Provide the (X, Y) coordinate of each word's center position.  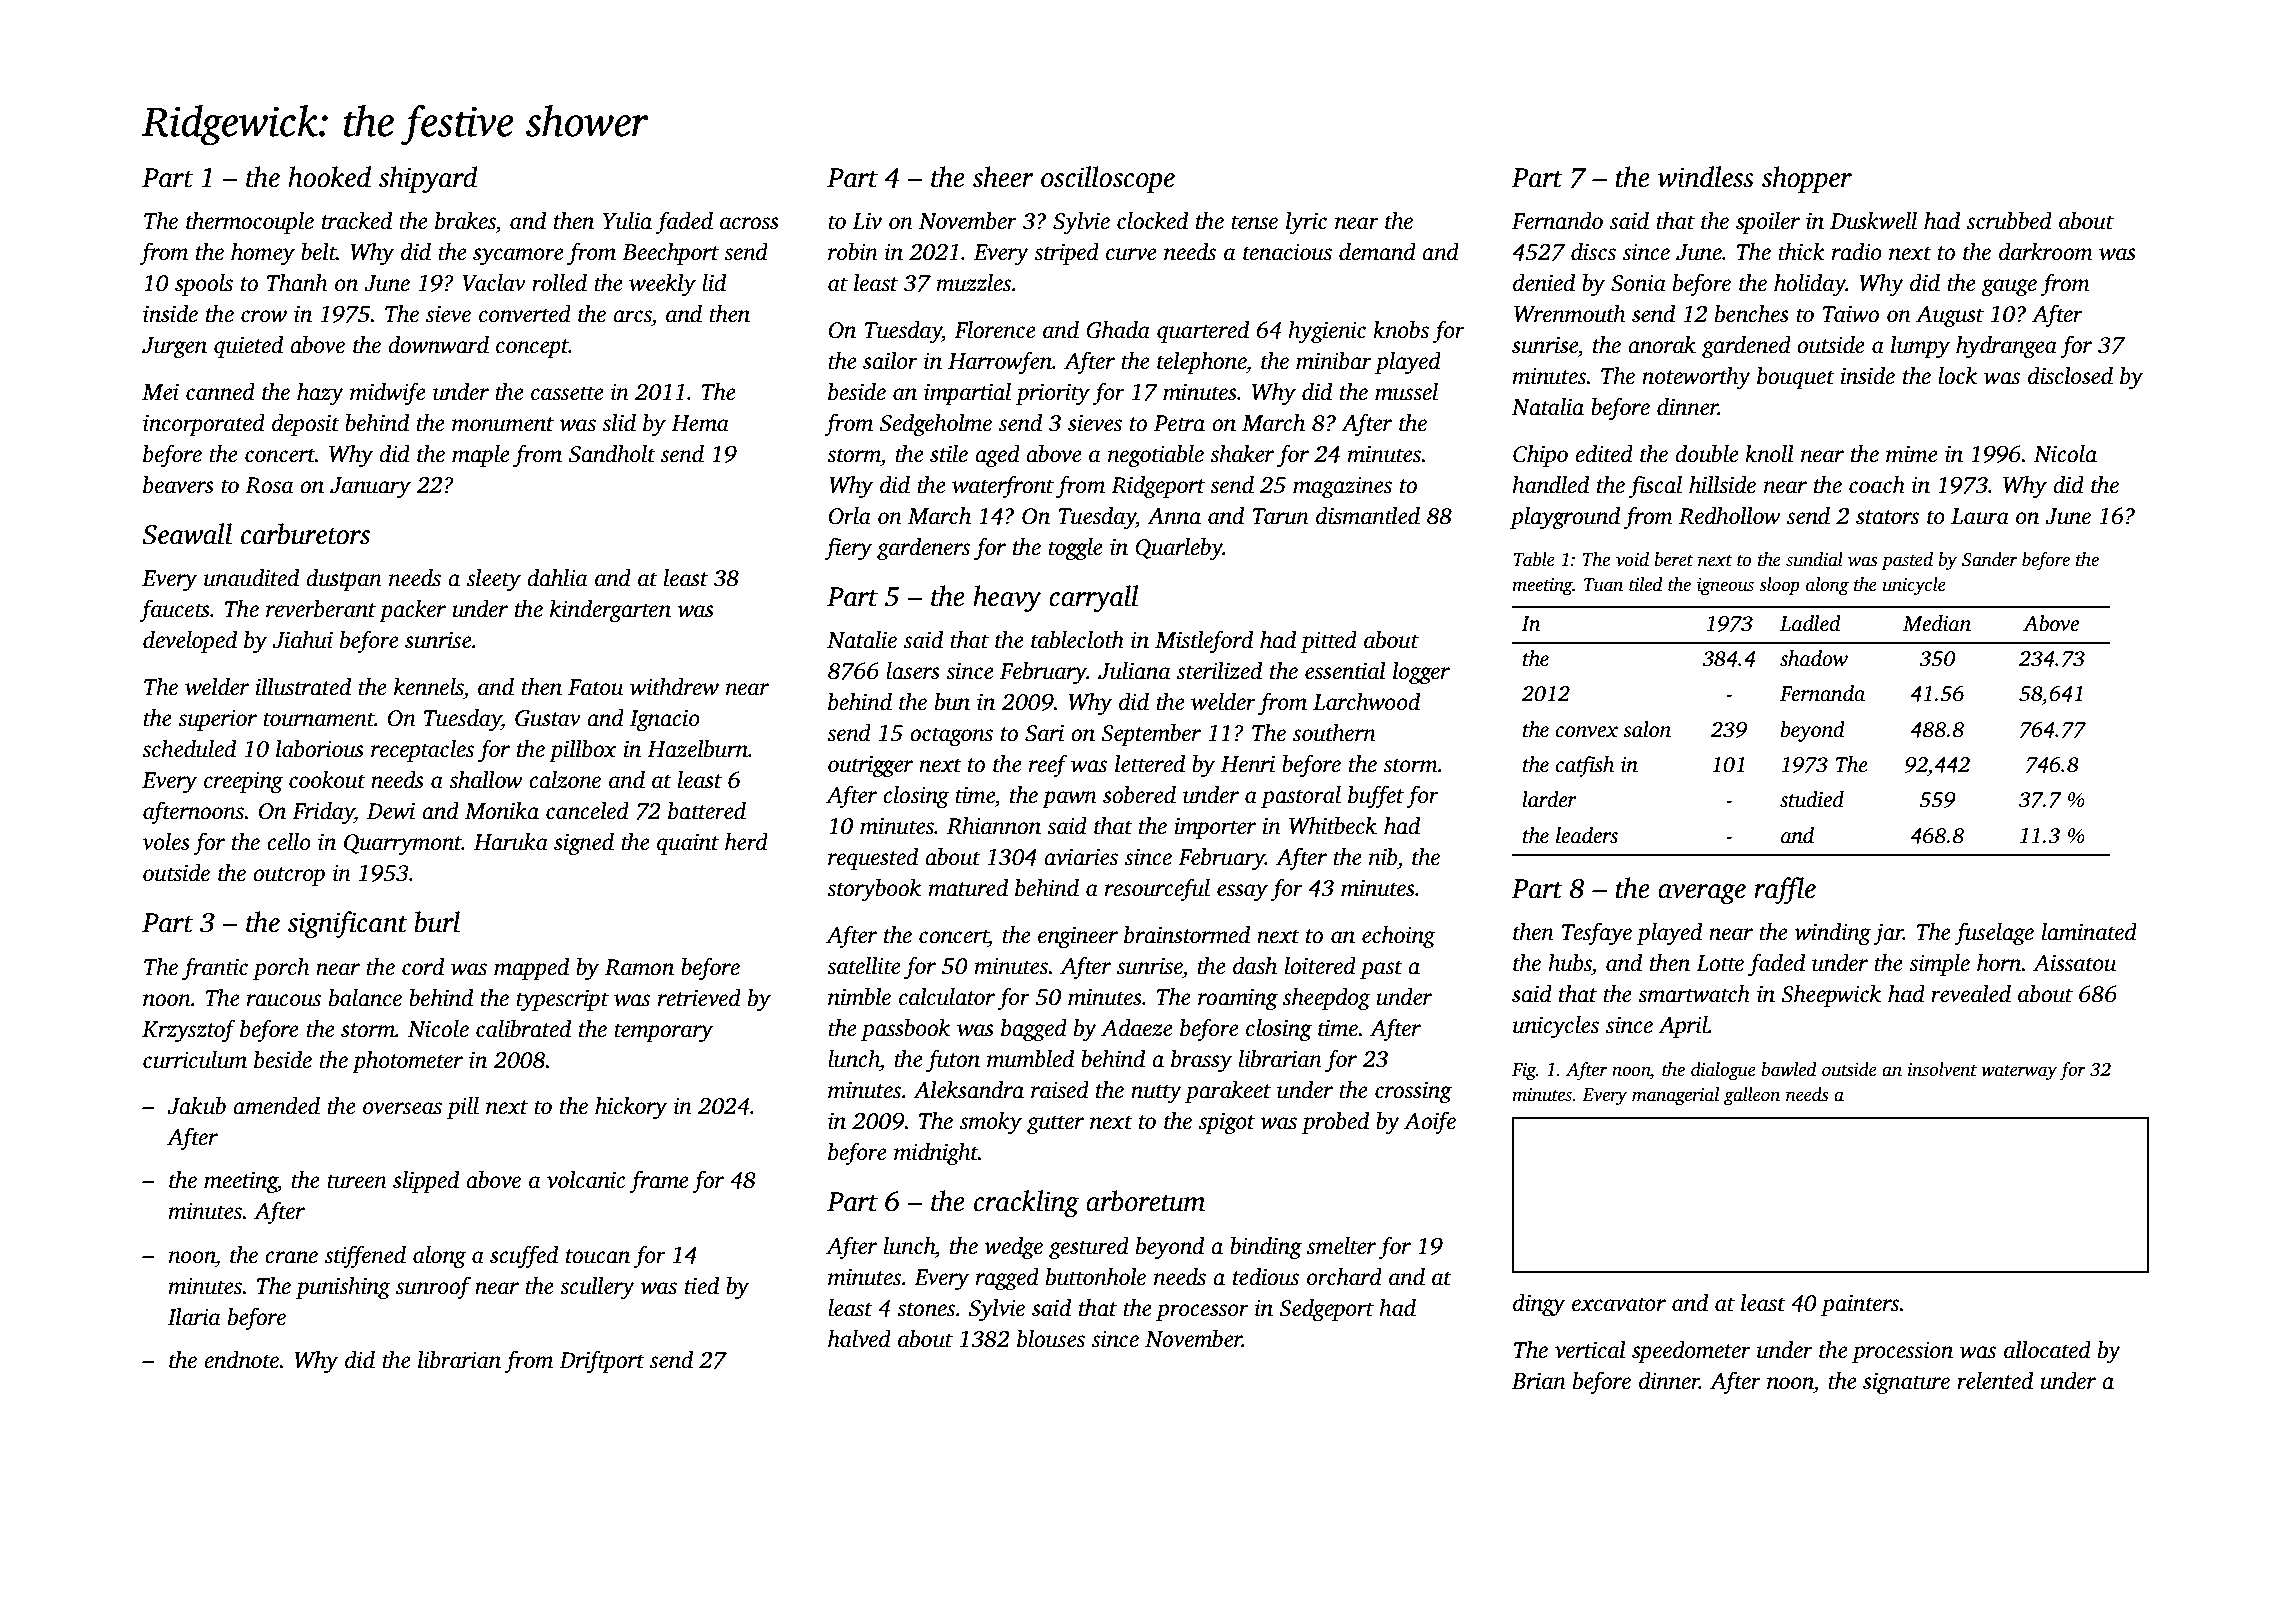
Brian (1539, 1381)
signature (1906, 1383)
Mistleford (1204, 641)
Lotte (1720, 963)
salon (1647, 729)
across (749, 223)
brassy (1201, 1061)
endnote (242, 1360)
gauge (2009, 287)
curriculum (195, 1060)
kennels (428, 687)
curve (1131, 254)
